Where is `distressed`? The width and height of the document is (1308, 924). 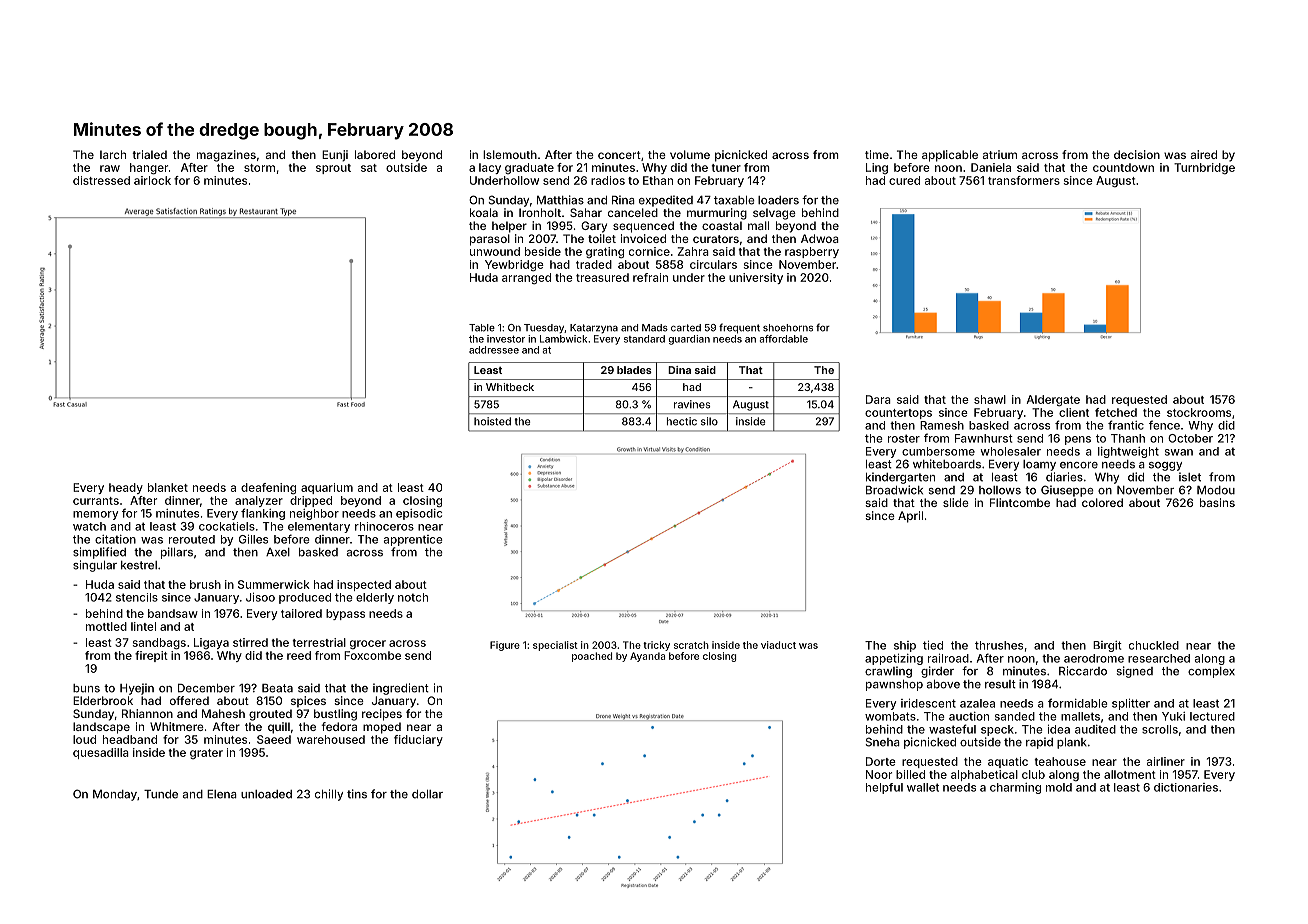
distressed is located at coordinates (101, 180).
